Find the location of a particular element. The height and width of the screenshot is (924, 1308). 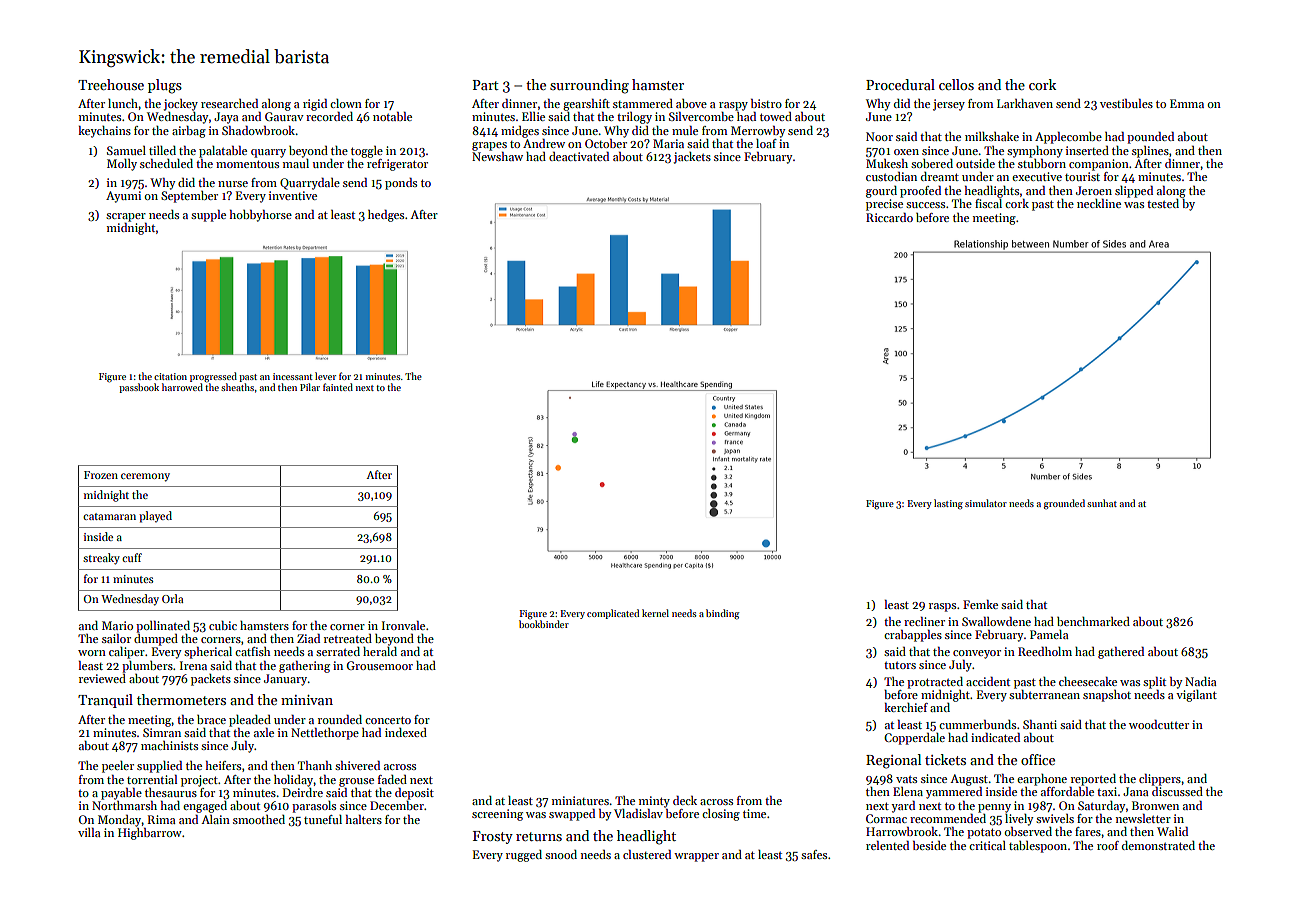

deactivated is located at coordinates (579, 156).
